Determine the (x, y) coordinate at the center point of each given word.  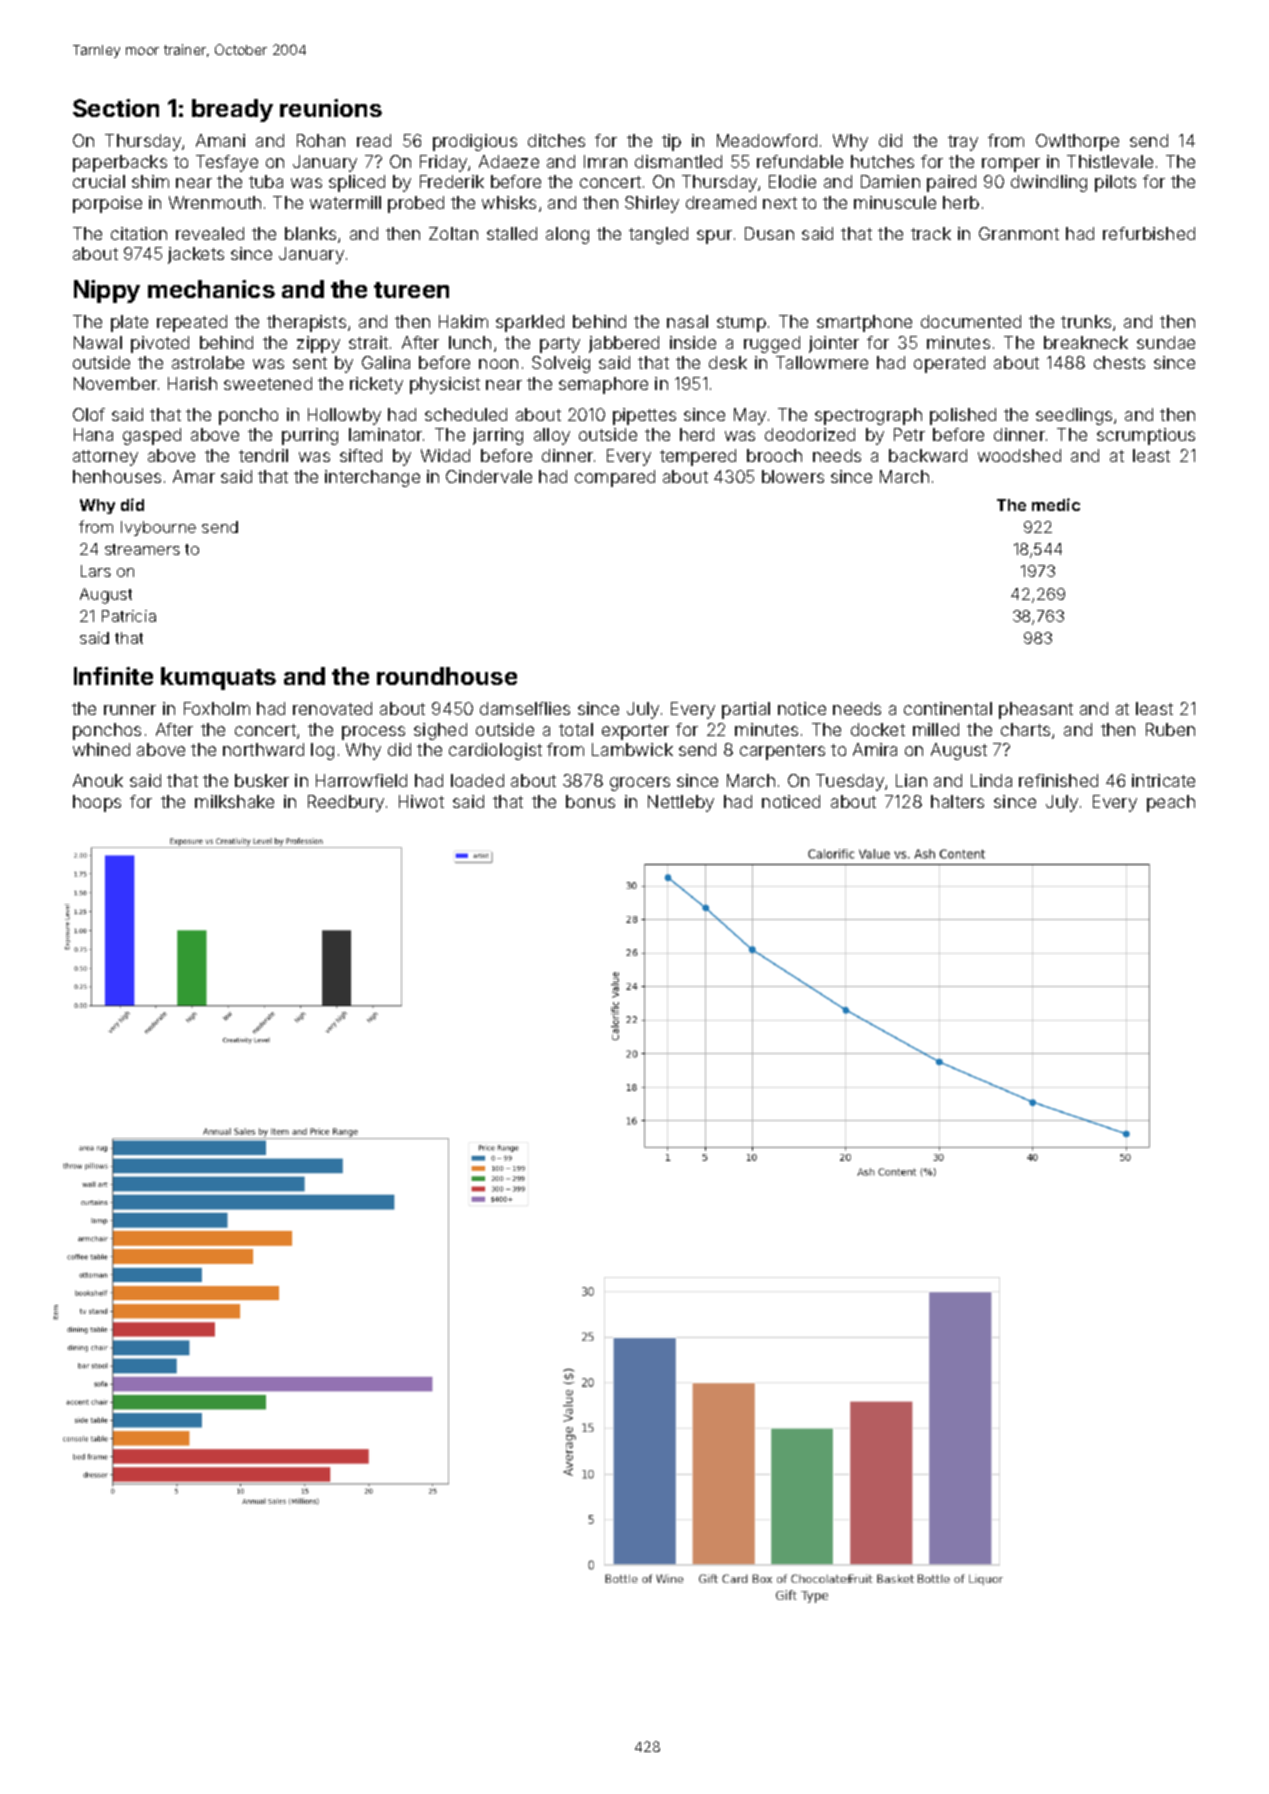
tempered (698, 457)
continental (948, 708)
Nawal (98, 342)
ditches (556, 140)
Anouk (98, 780)
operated (949, 364)
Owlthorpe (1077, 142)
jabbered (624, 344)
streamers (142, 549)
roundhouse (447, 676)
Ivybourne (158, 528)
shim (150, 181)
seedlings (1074, 416)
